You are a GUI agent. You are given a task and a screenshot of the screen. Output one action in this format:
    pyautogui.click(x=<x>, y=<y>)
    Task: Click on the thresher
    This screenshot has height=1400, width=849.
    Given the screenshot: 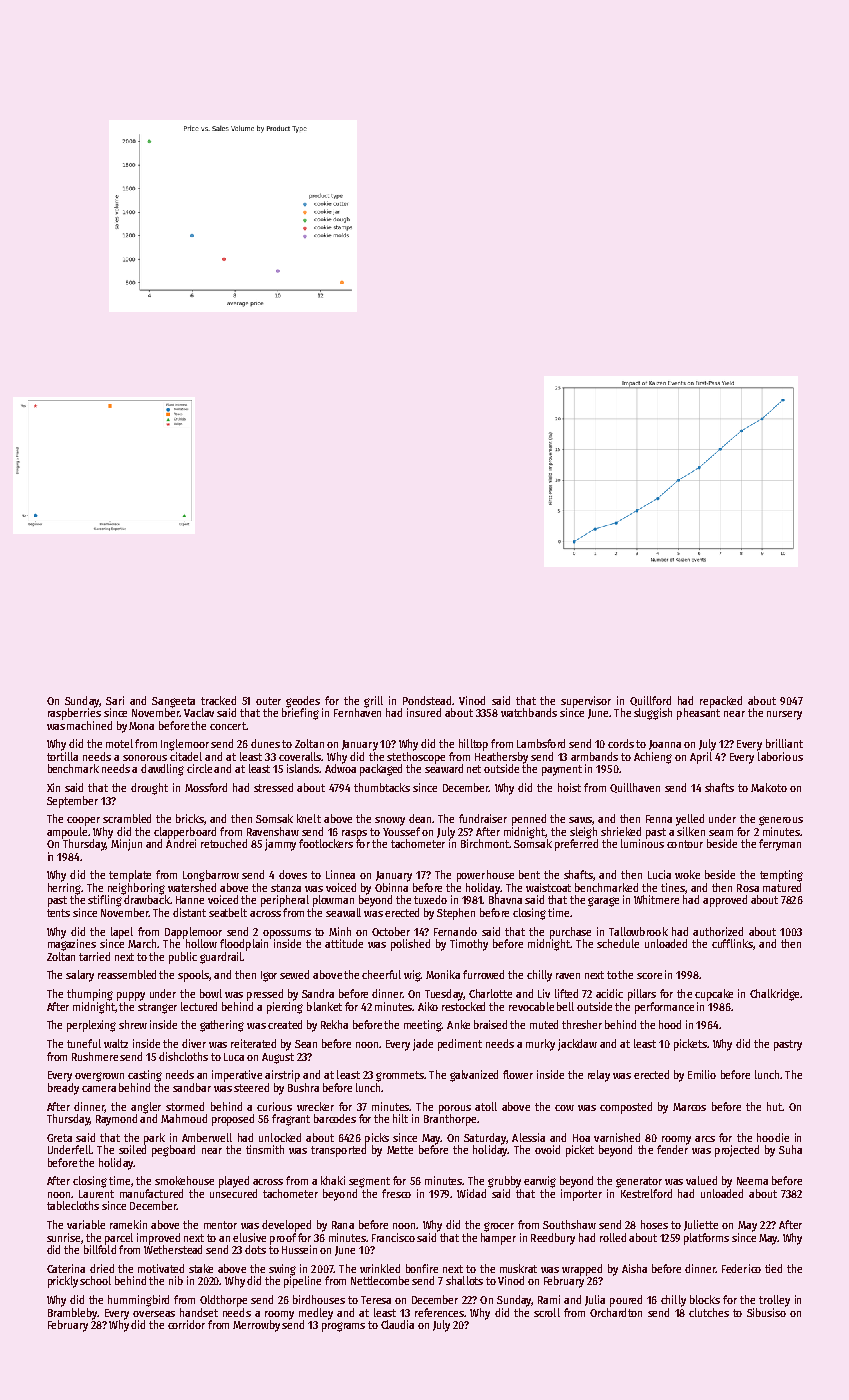 What is the action you would take?
    pyautogui.click(x=582, y=1024)
